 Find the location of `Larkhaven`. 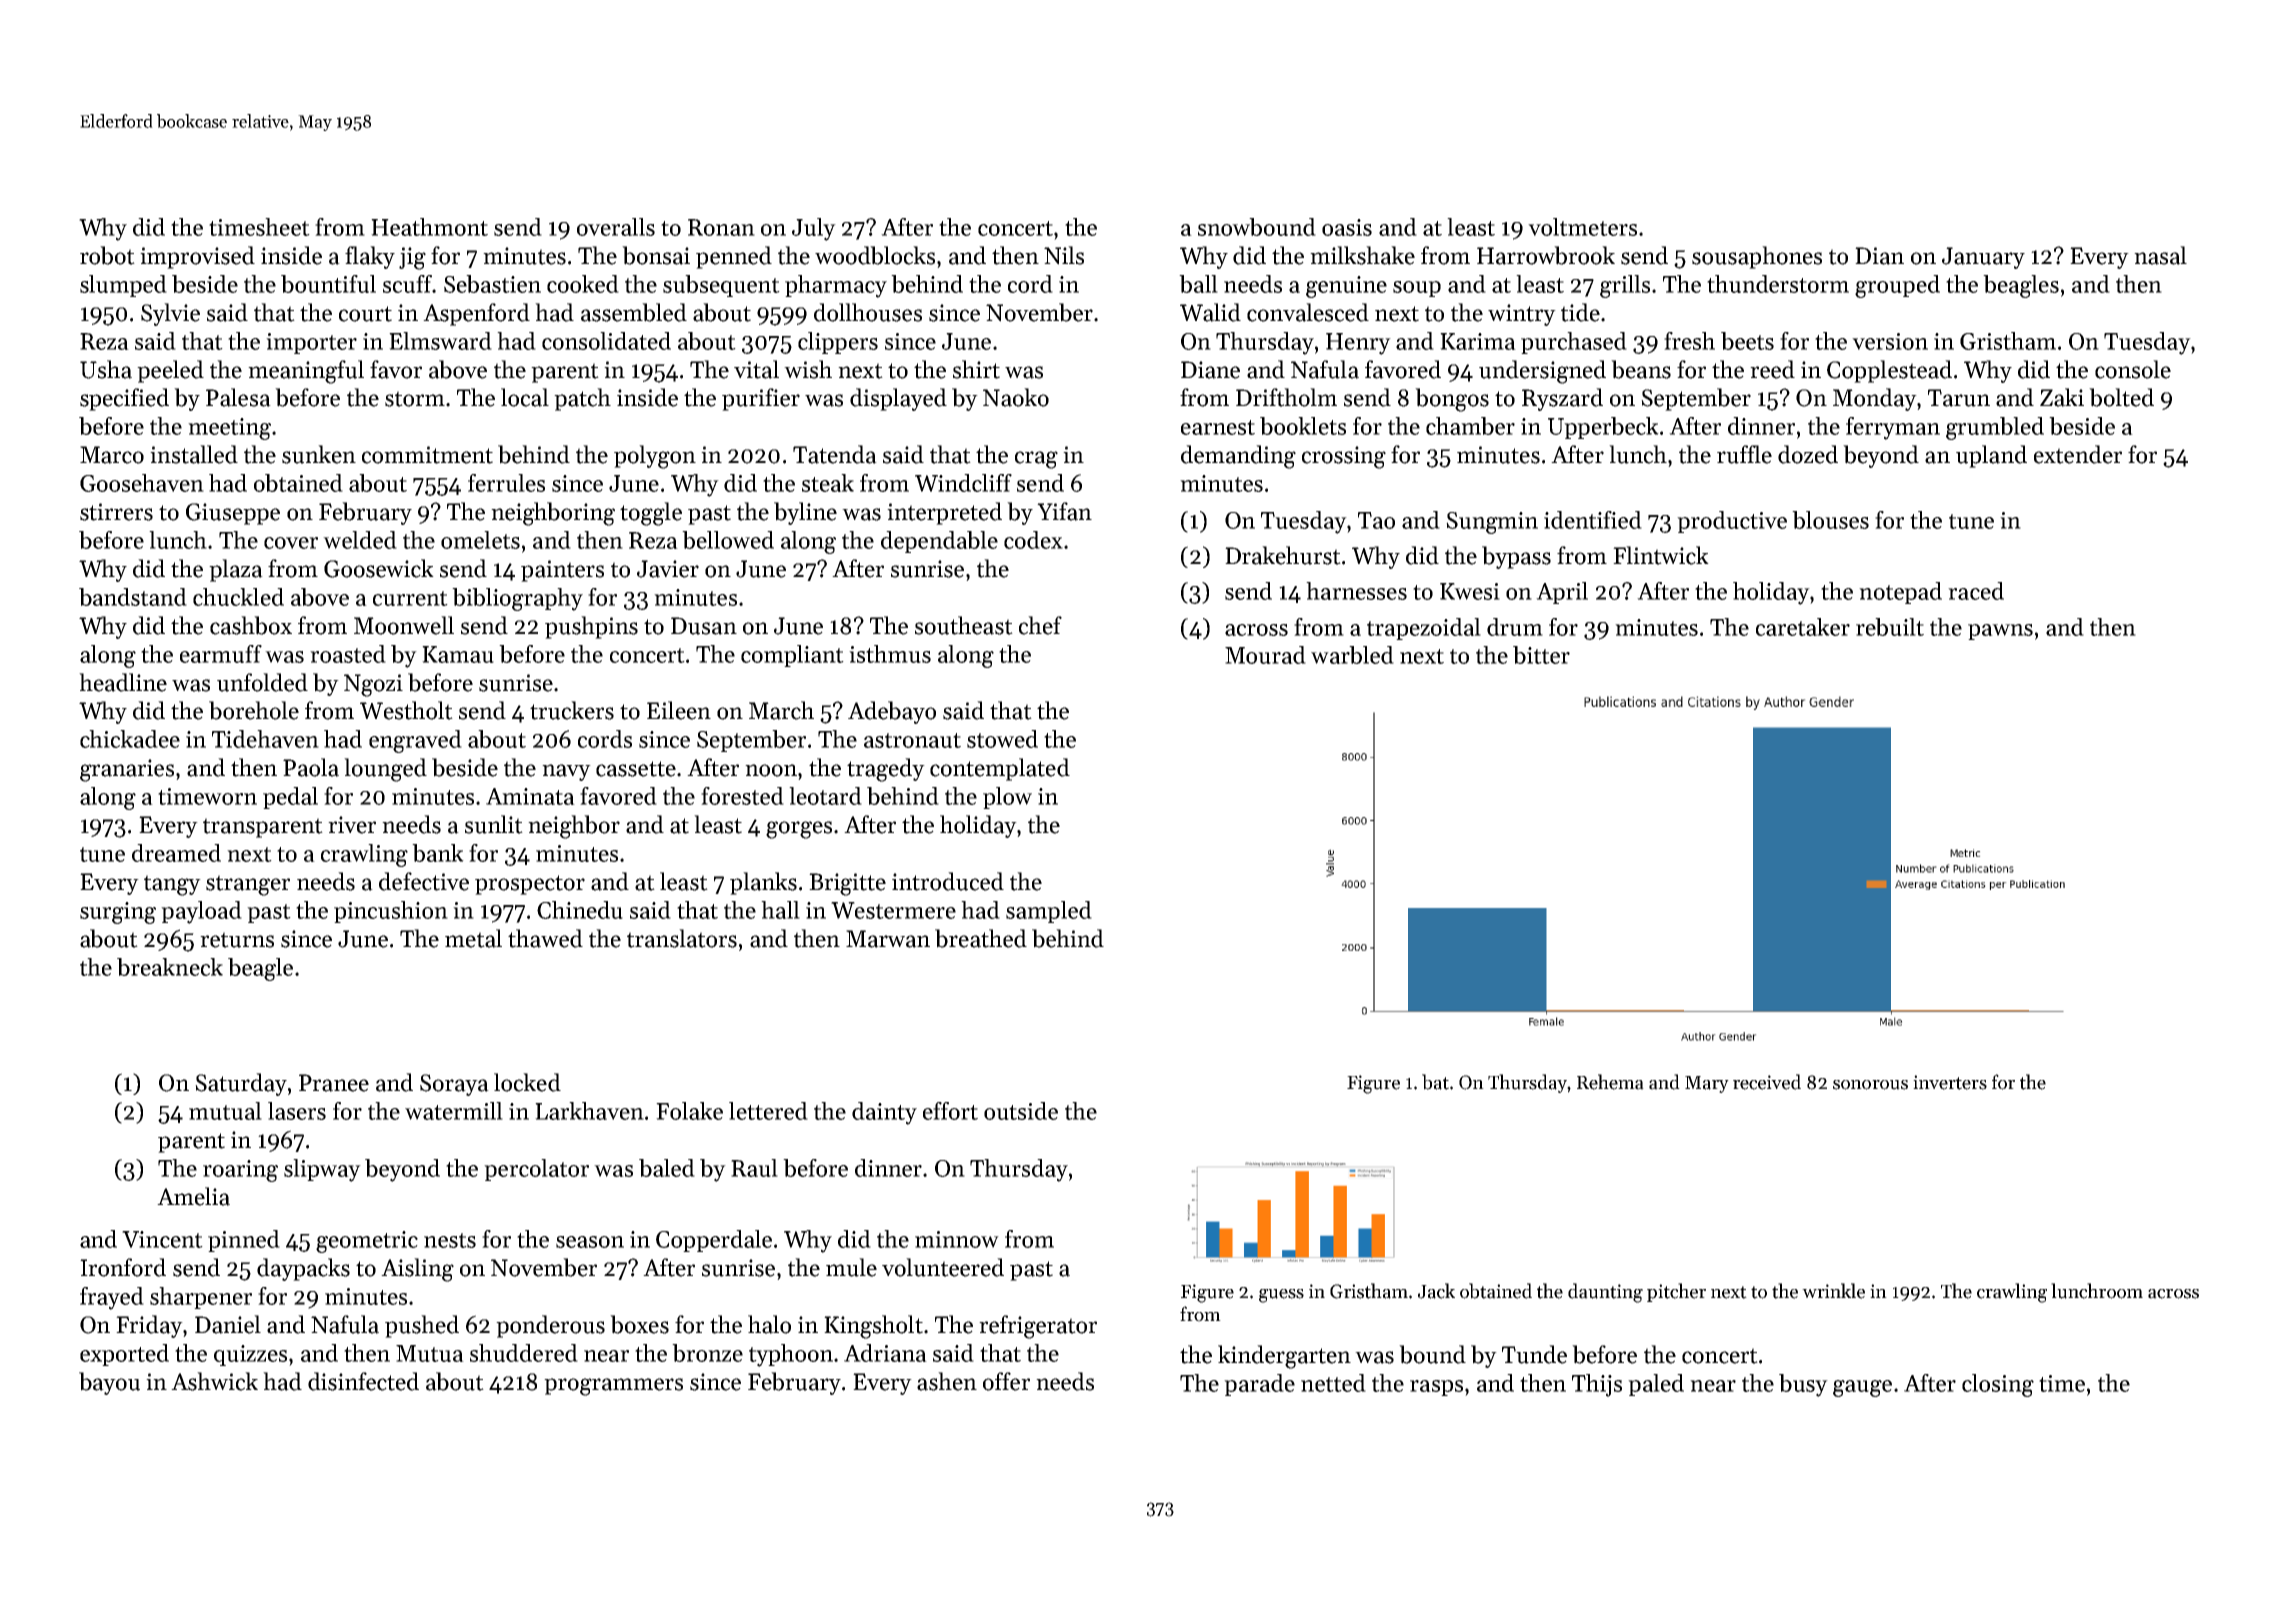

Larkhaven is located at coordinates (589, 1111).
